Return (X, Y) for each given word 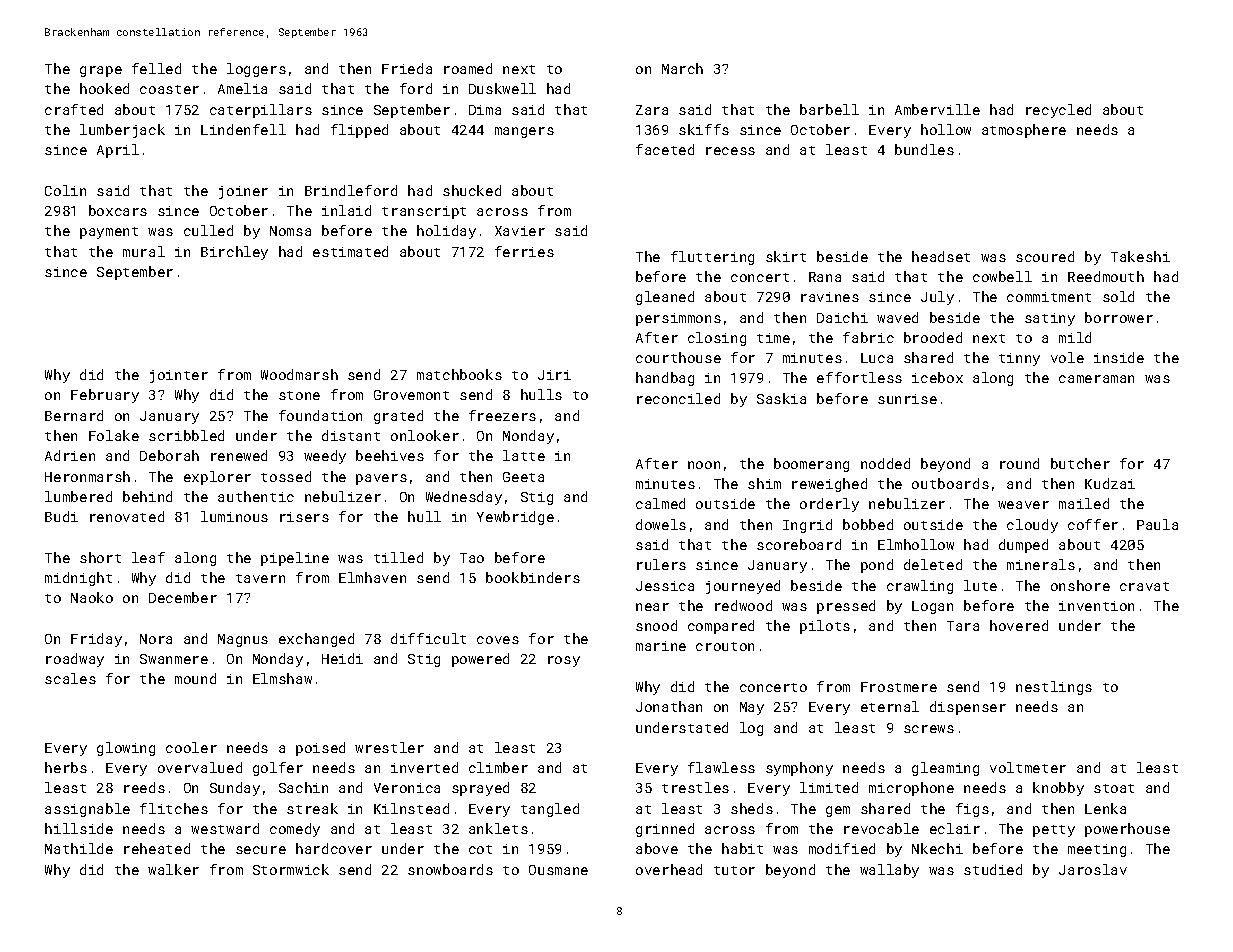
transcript (424, 212)
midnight (78, 579)
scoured (1045, 256)
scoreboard (799, 544)
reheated (157, 848)
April (118, 151)
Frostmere (899, 687)
